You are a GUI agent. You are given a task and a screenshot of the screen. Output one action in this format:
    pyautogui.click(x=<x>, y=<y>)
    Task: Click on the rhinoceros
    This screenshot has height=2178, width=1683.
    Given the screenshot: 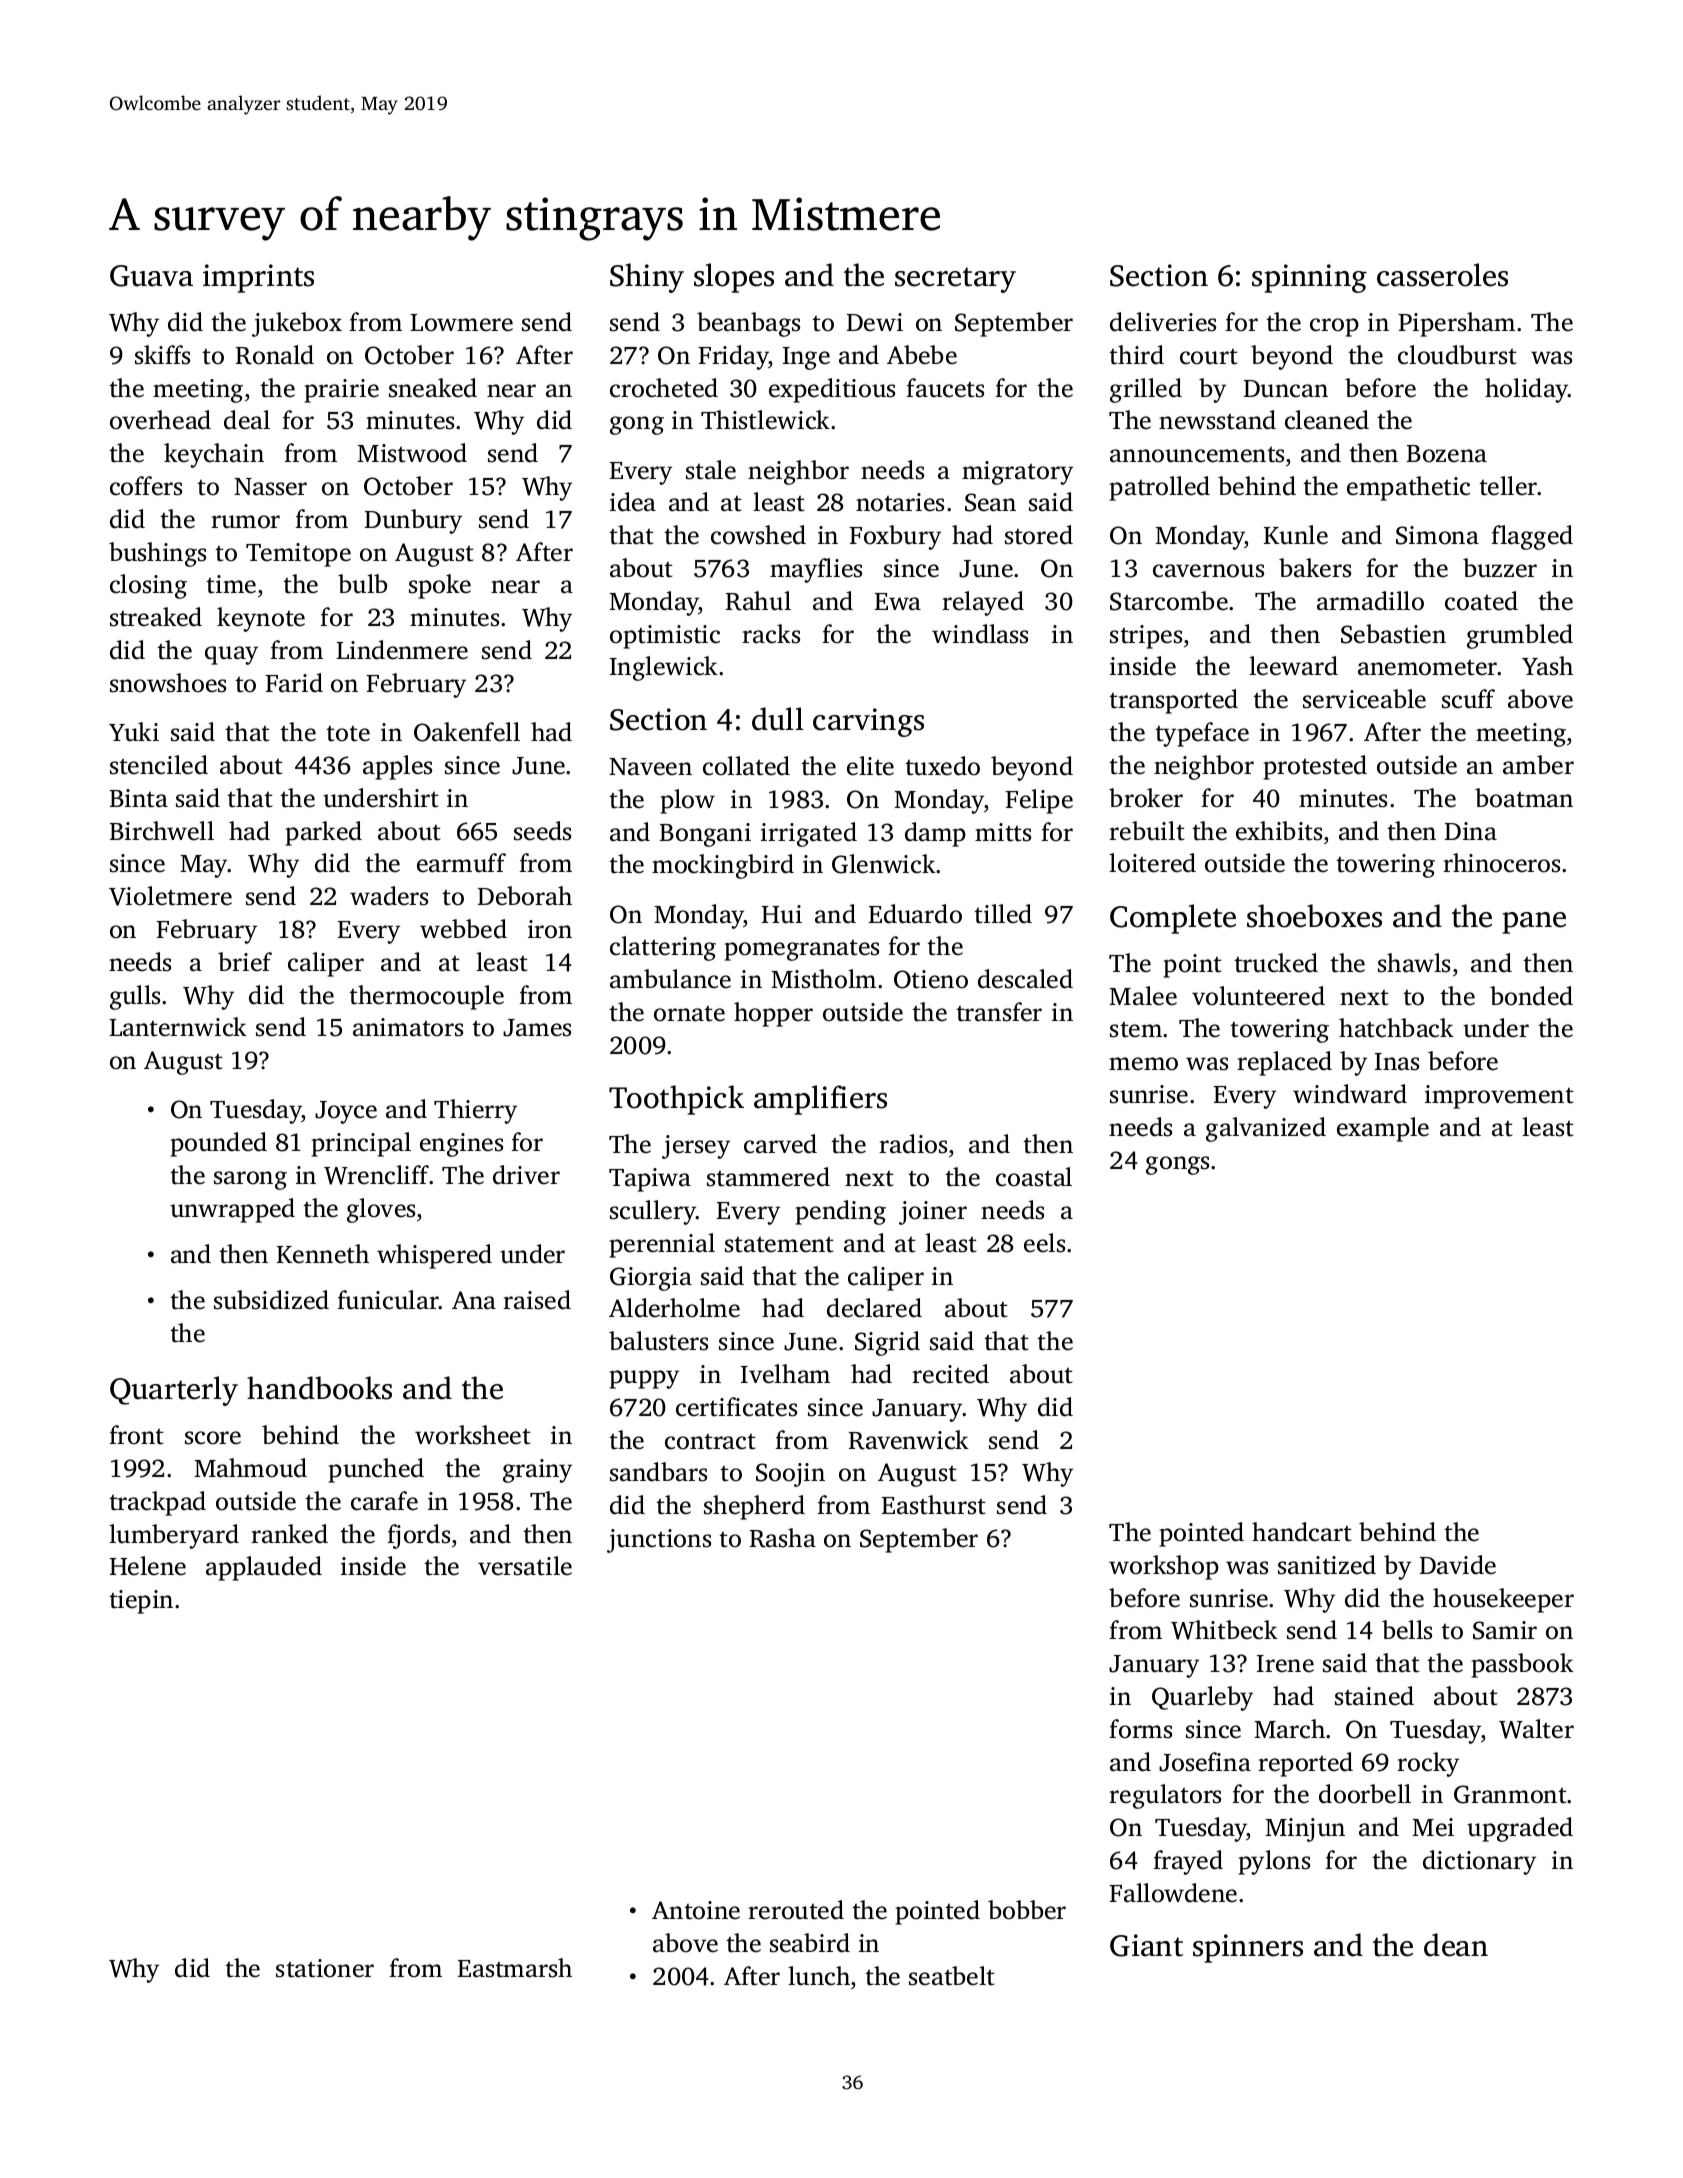 What is the action you would take?
    pyautogui.click(x=1501, y=863)
